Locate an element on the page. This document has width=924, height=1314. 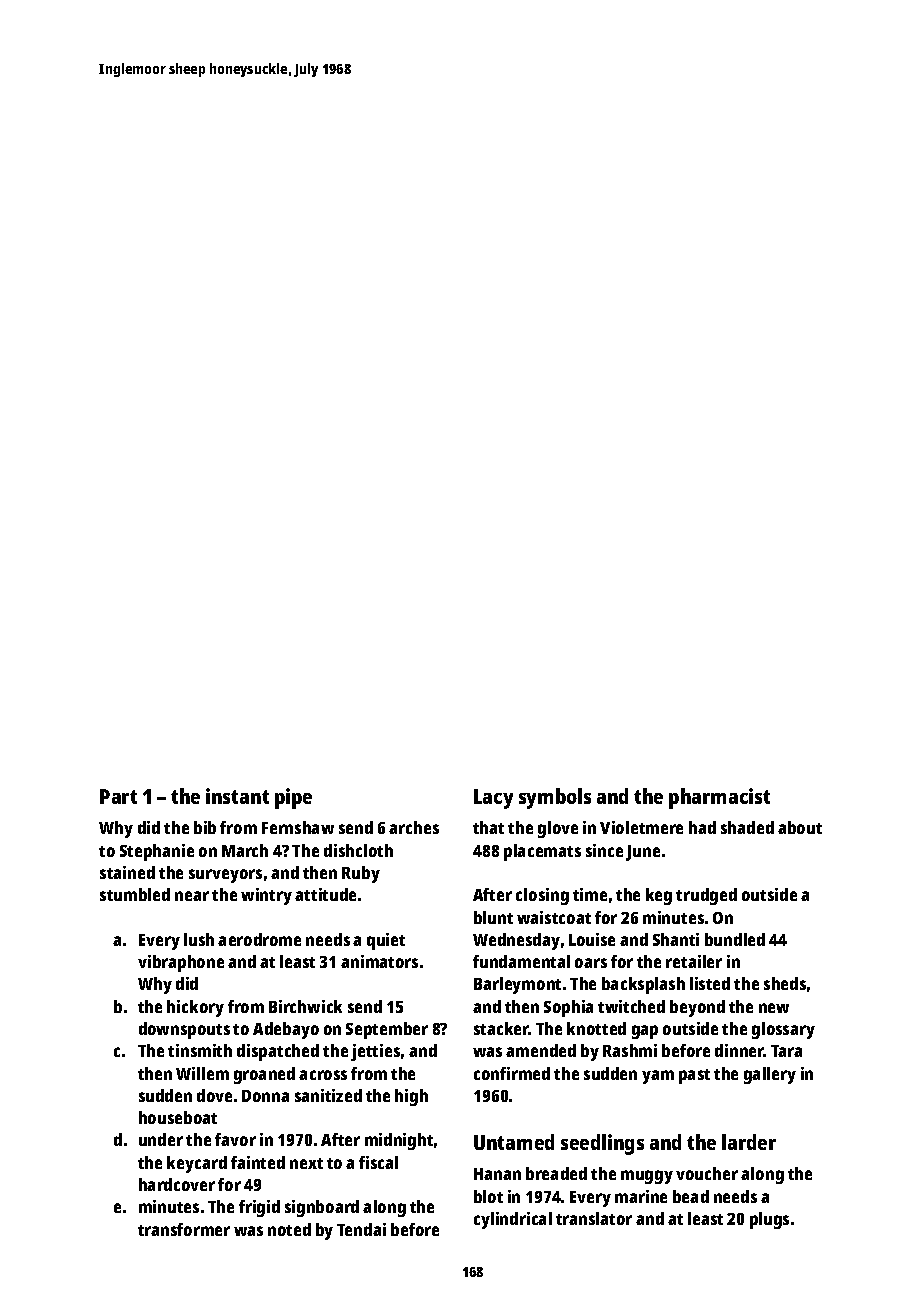
symbols is located at coordinates (555, 798).
